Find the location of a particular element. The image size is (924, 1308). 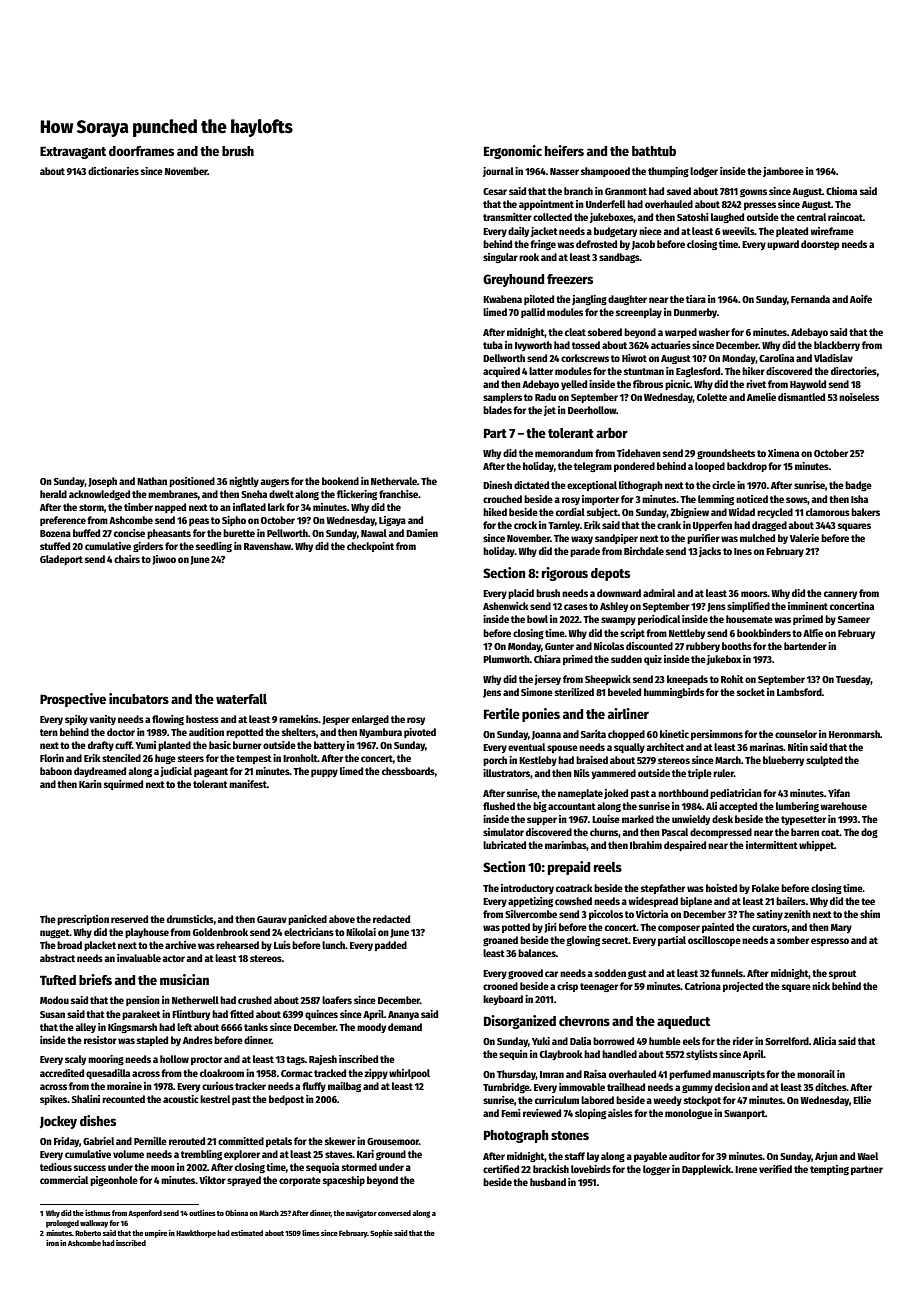

nugget is located at coordinates (55, 933).
